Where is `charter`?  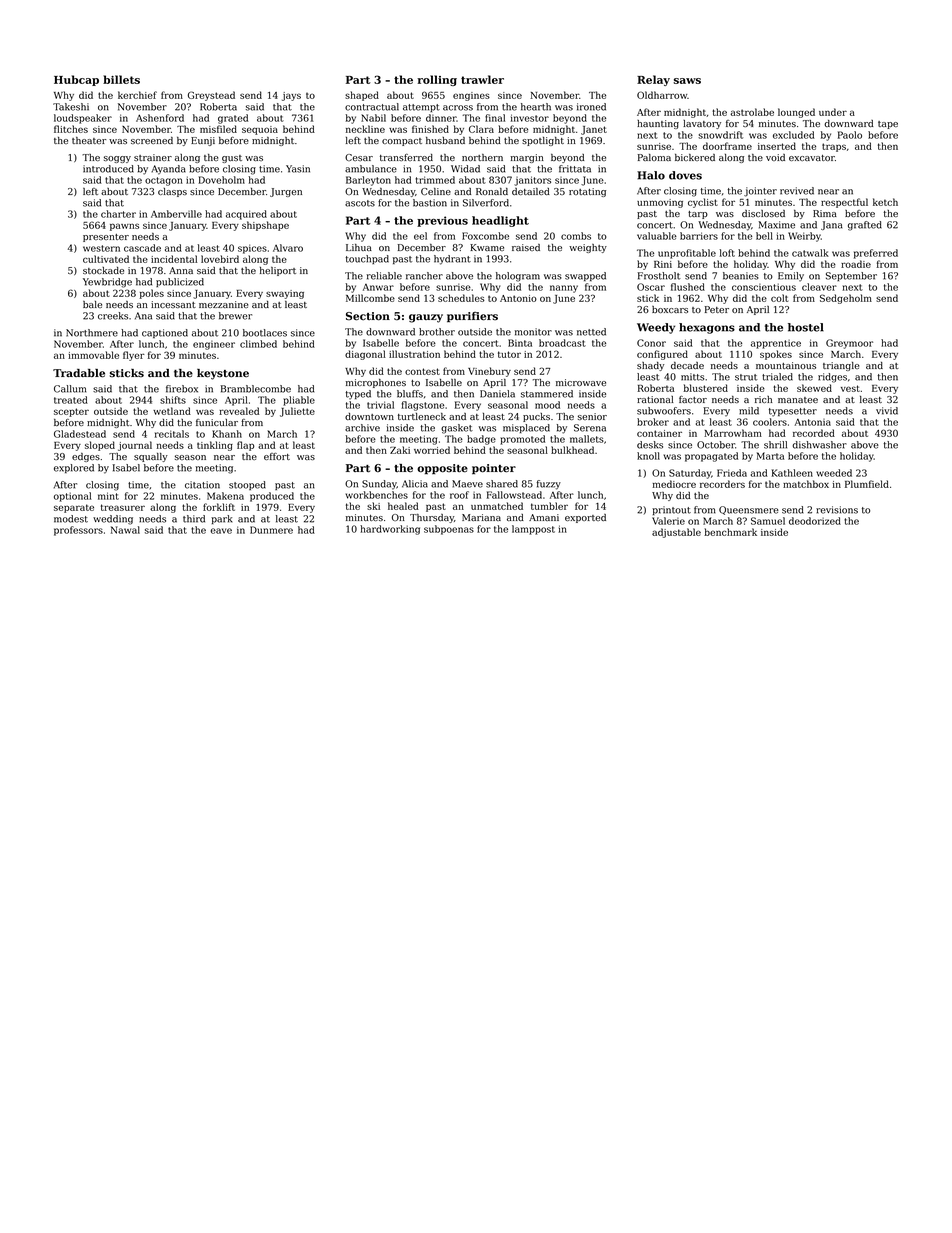
charter is located at coordinates (118, 214).
